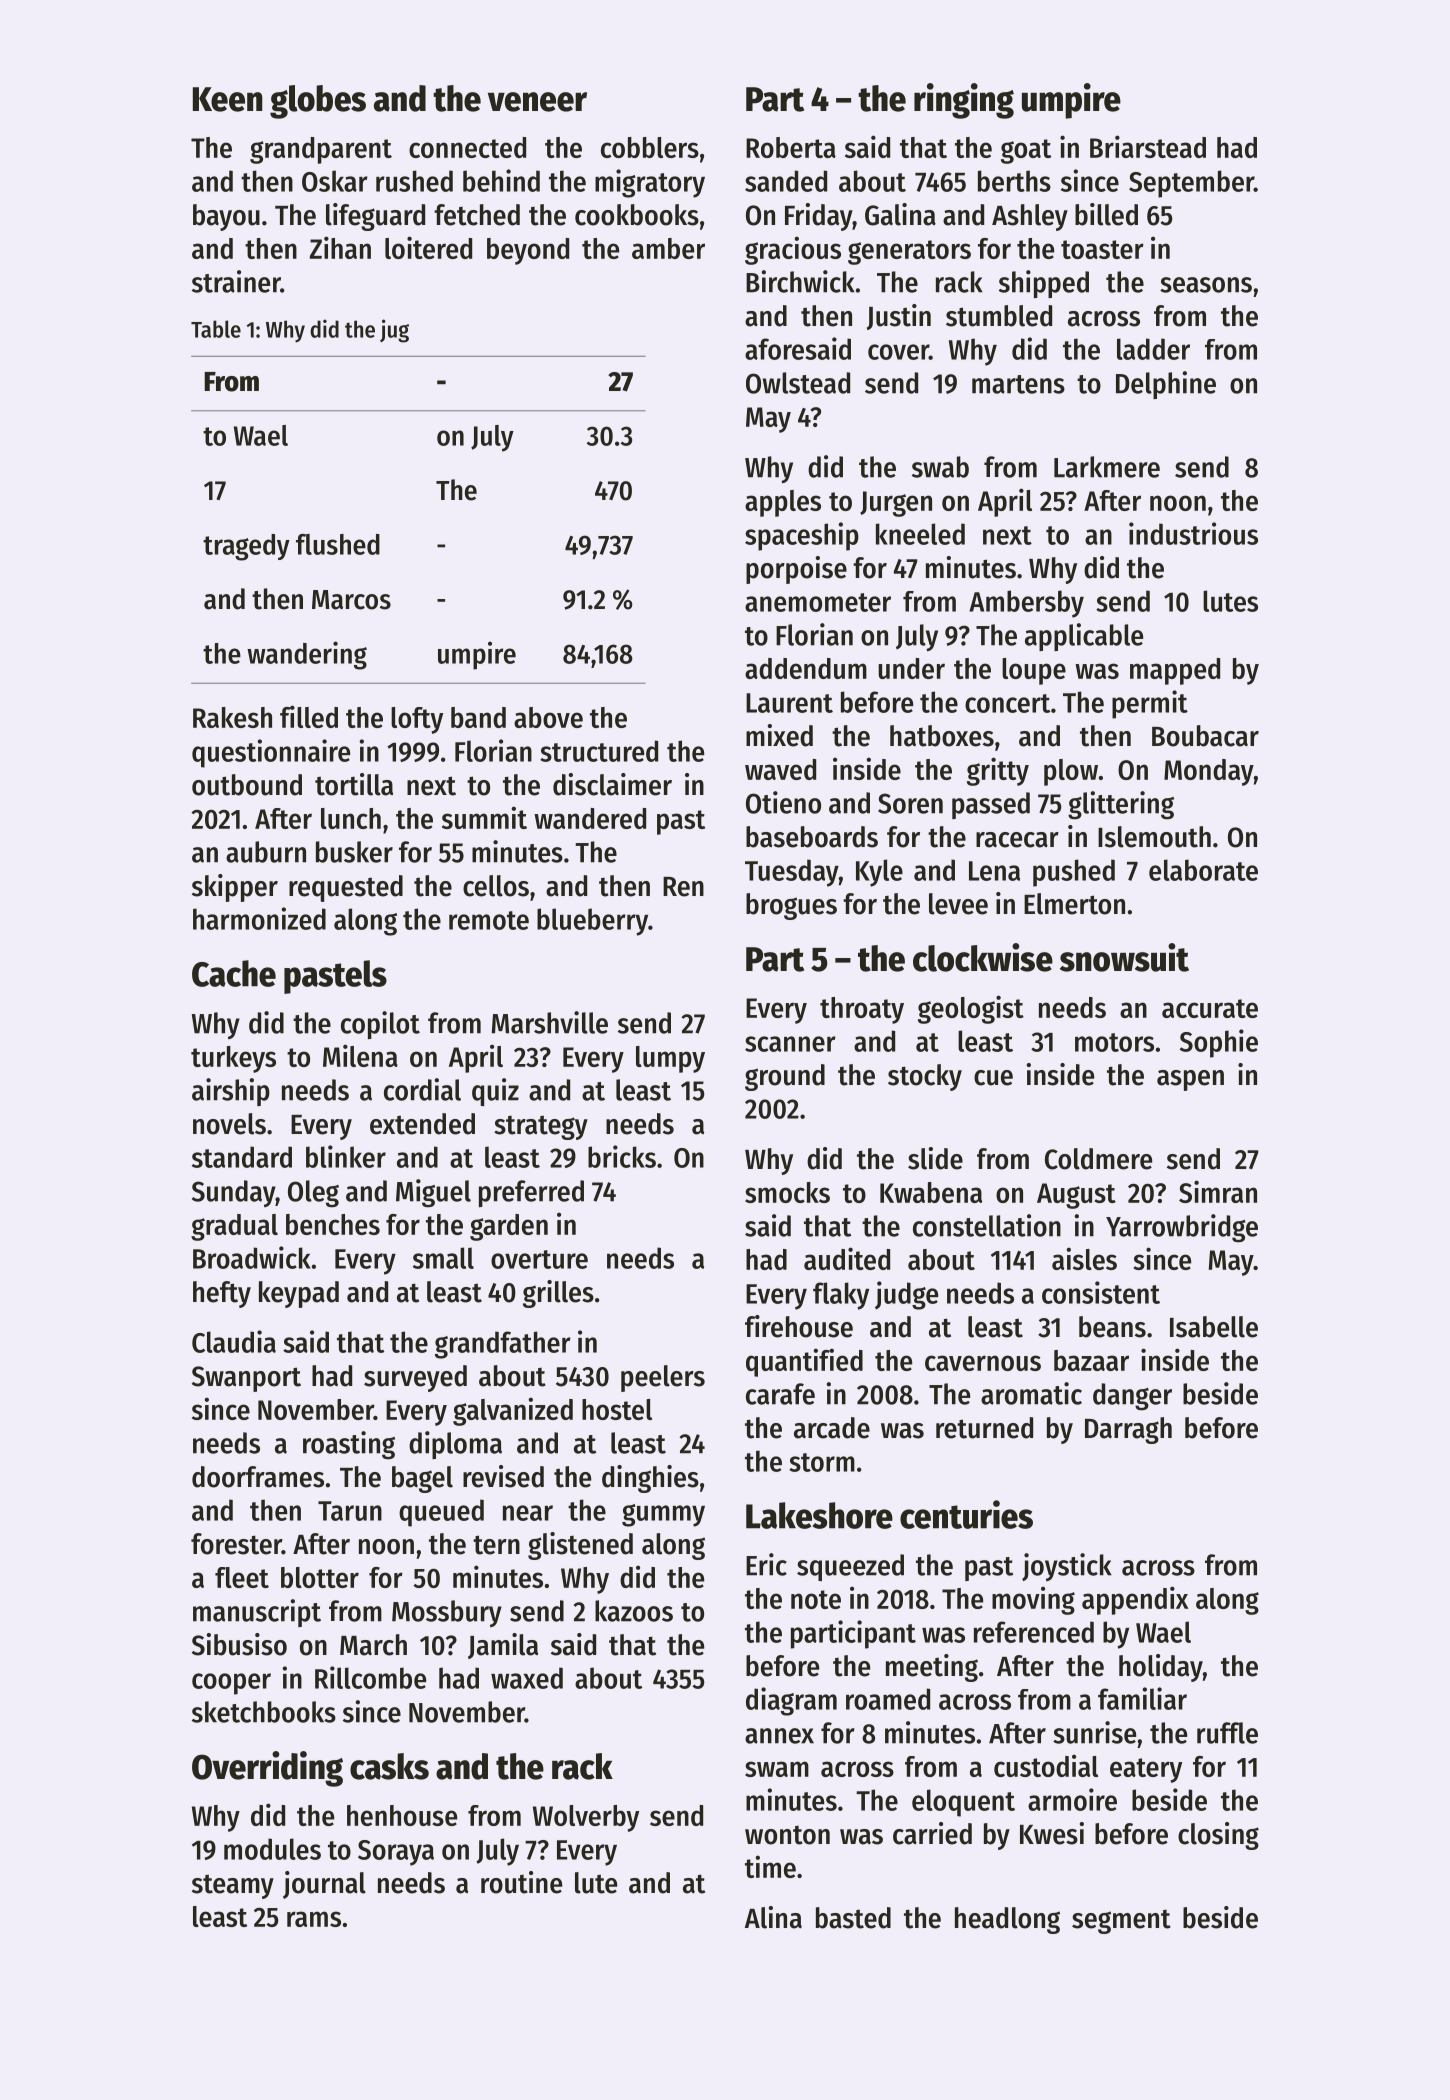  Describe the element at coordinates (964, 101) in the page. I see `ringing` at that location.
